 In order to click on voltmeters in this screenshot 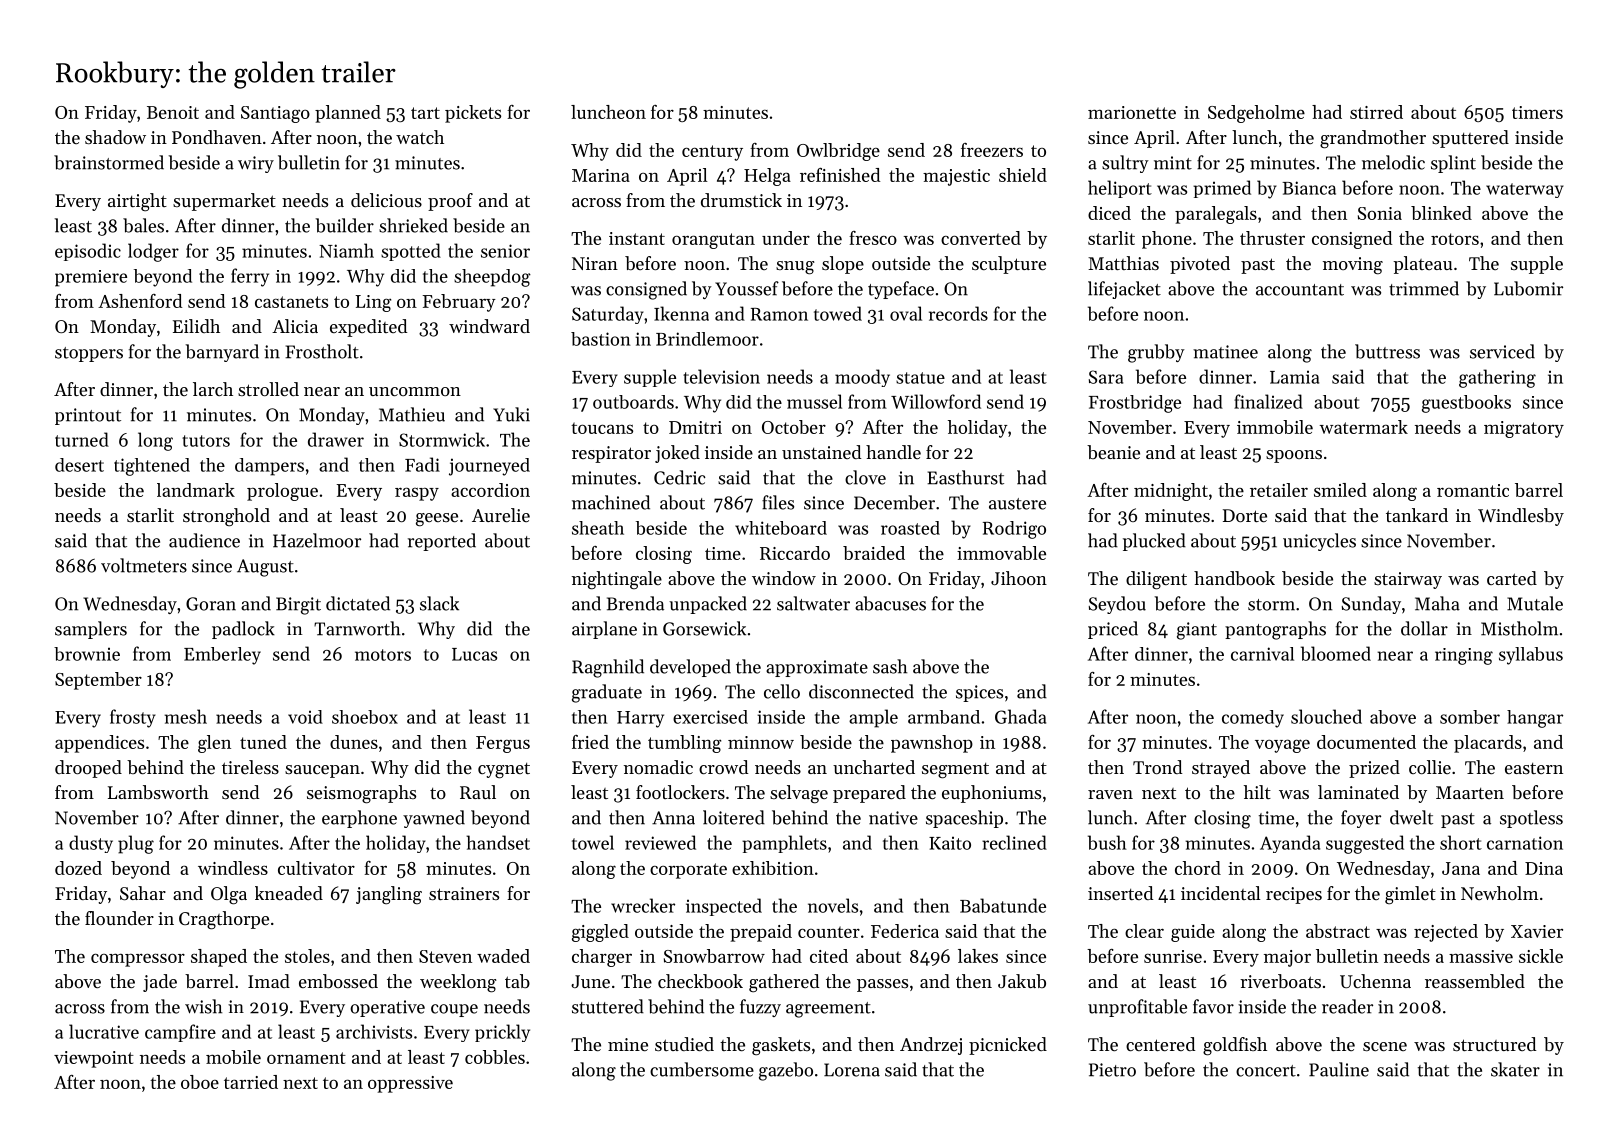, I will do `click(144, 565)`.
